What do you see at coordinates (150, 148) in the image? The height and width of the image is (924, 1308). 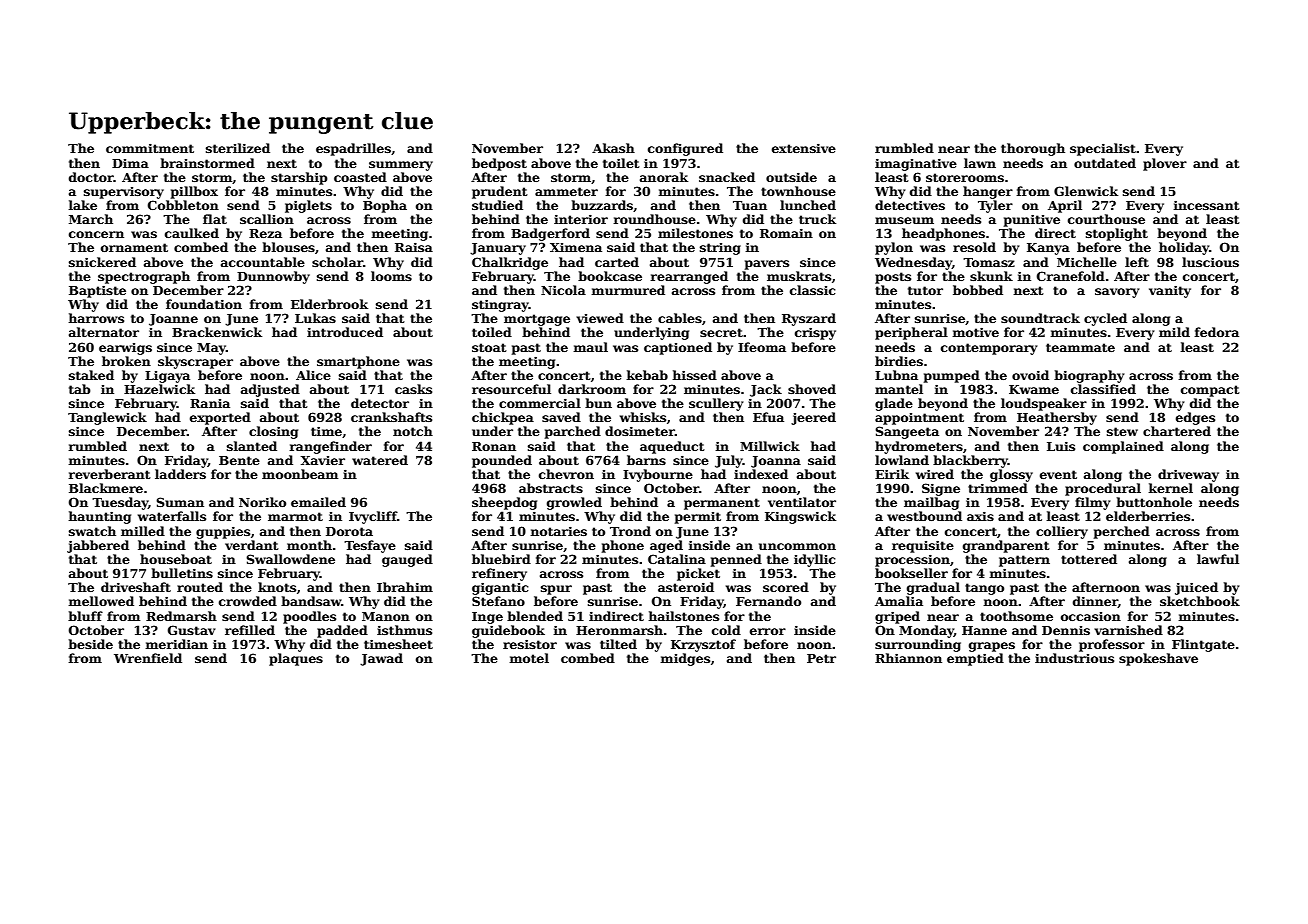 I see `commitment` at bounding box center [150, 148].
